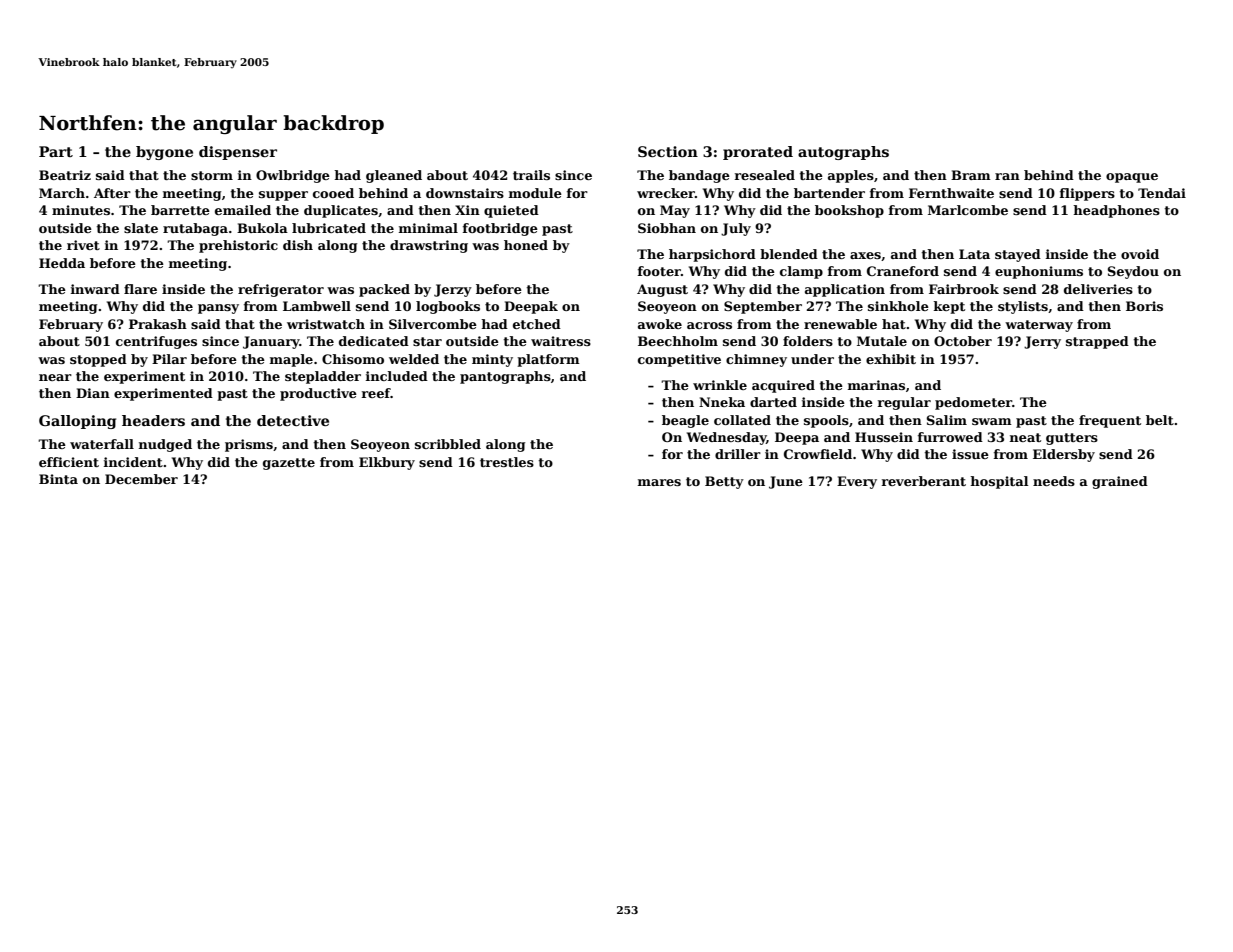 The width and height of the screenshot is (1233, 952). What do you see at coordinates (843, 153) in the screenshot?
I see `autographs` at bounding box center [843, 153].
